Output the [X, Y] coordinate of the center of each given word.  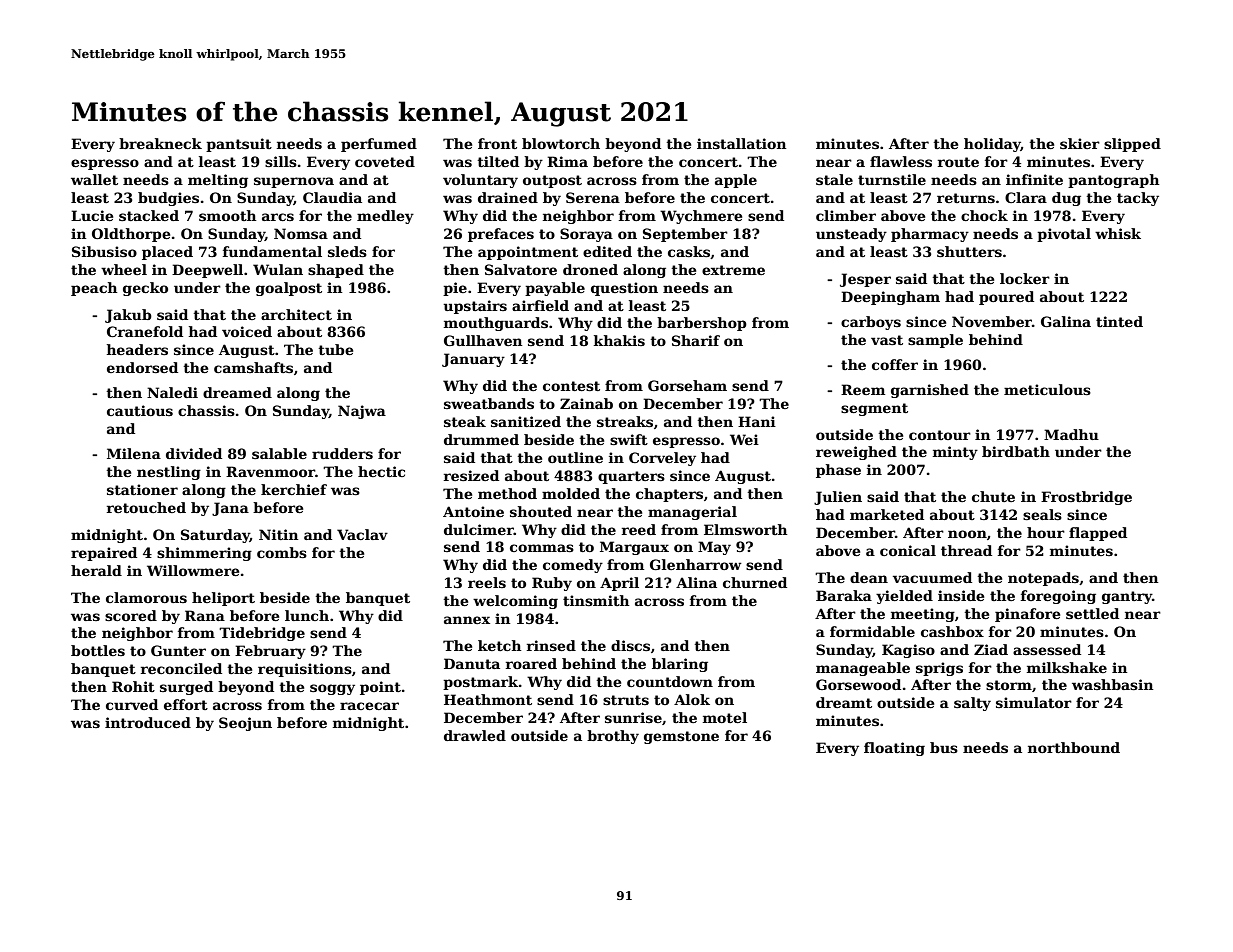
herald [96, 570]
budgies [168, 199]
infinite [1034, 179]
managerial [692, 513]
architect [296, 314]
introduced [148, 722]
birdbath [1016, 451]
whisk [1118, 233]
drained [508, 197]
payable [555, 289]
